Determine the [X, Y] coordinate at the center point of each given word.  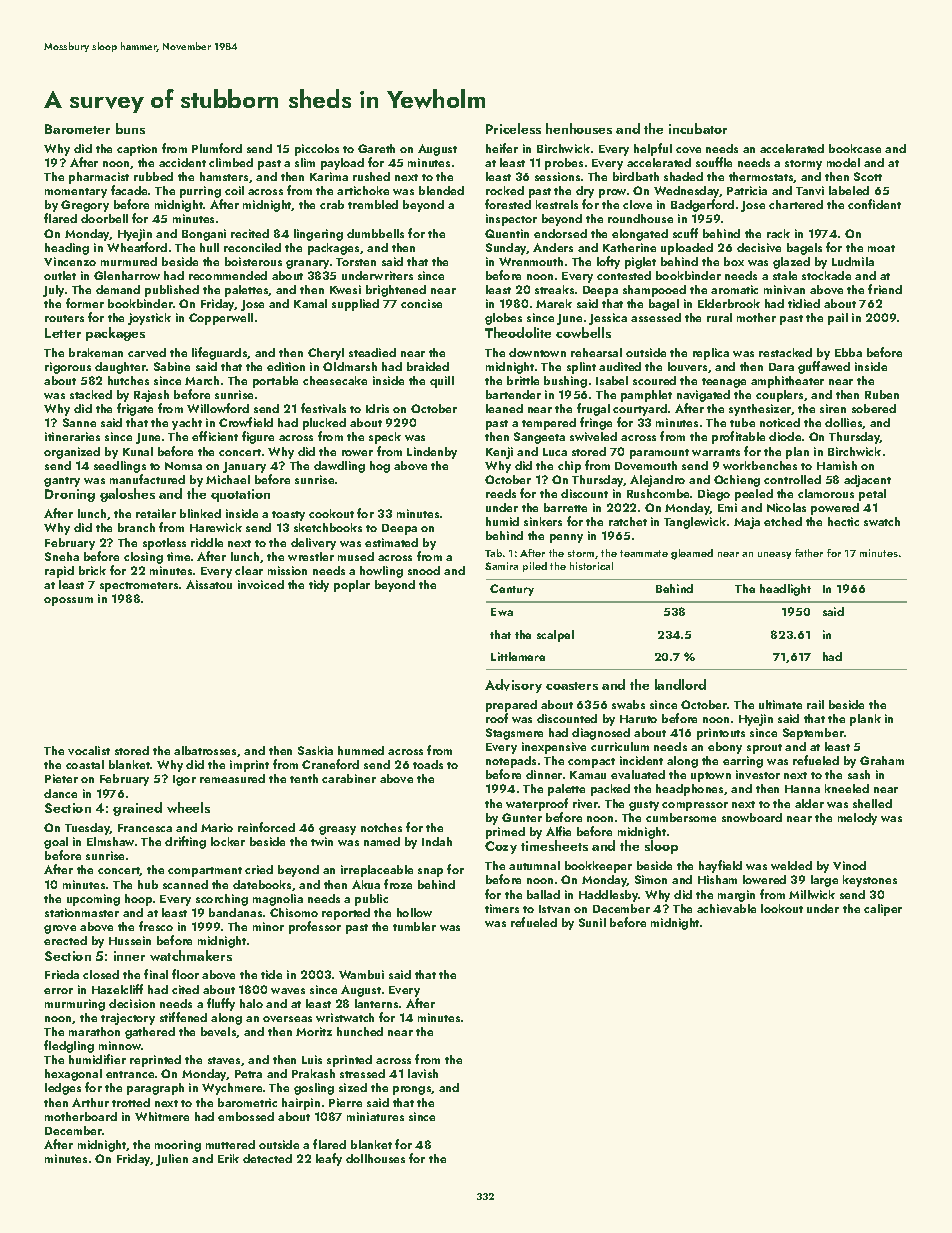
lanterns [376, 1003]
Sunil [592, 922]
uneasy [774, 555]
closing [143, 558]
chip [569, 467]
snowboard [752, 817]
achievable [726, 908]
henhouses [579, 128]
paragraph [155, 1089]
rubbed [153, 176]
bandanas [235, 912]
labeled [849, 190]
